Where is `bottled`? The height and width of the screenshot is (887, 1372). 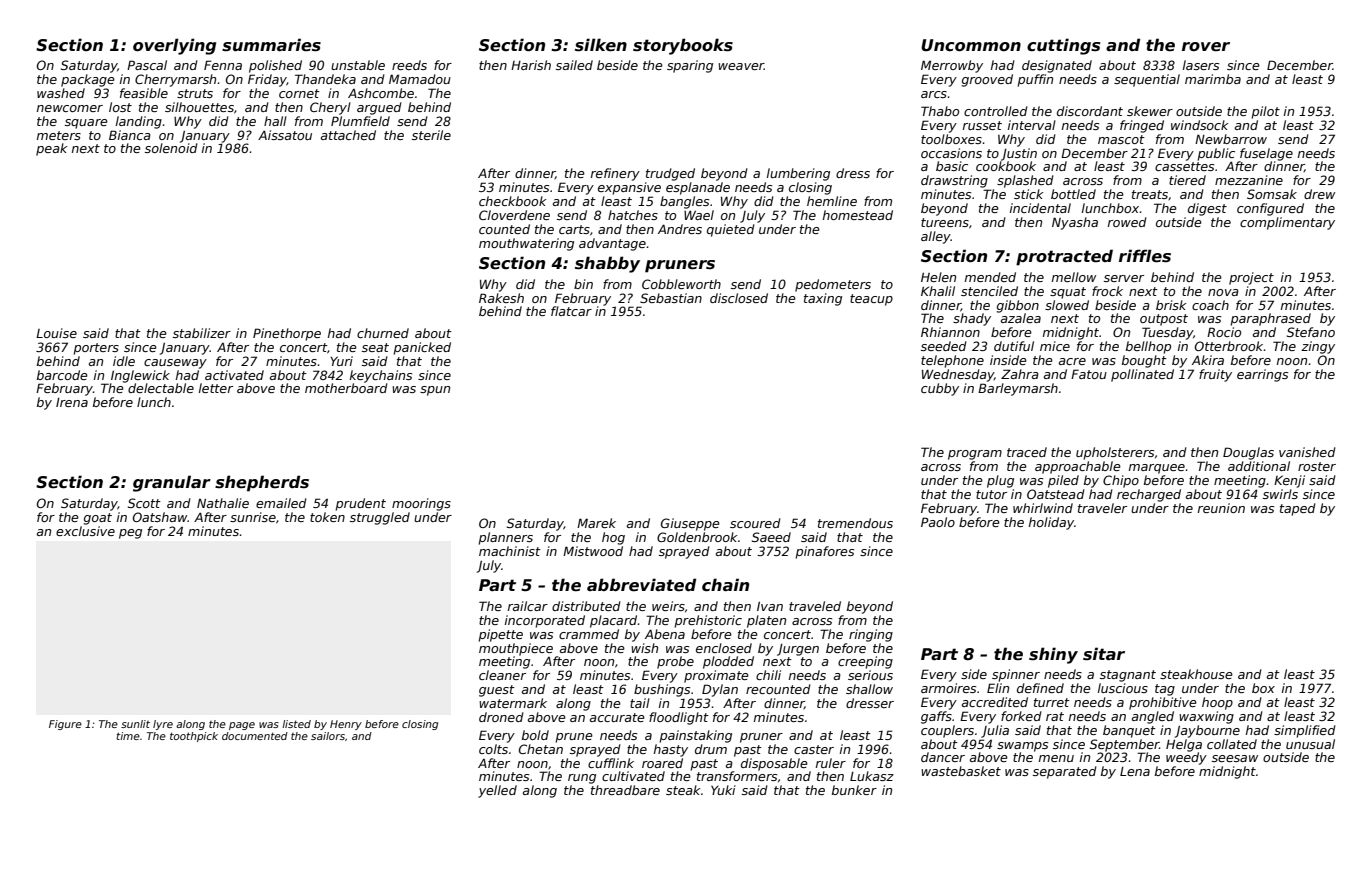 bottled is located at coordinates (1073, 194).
